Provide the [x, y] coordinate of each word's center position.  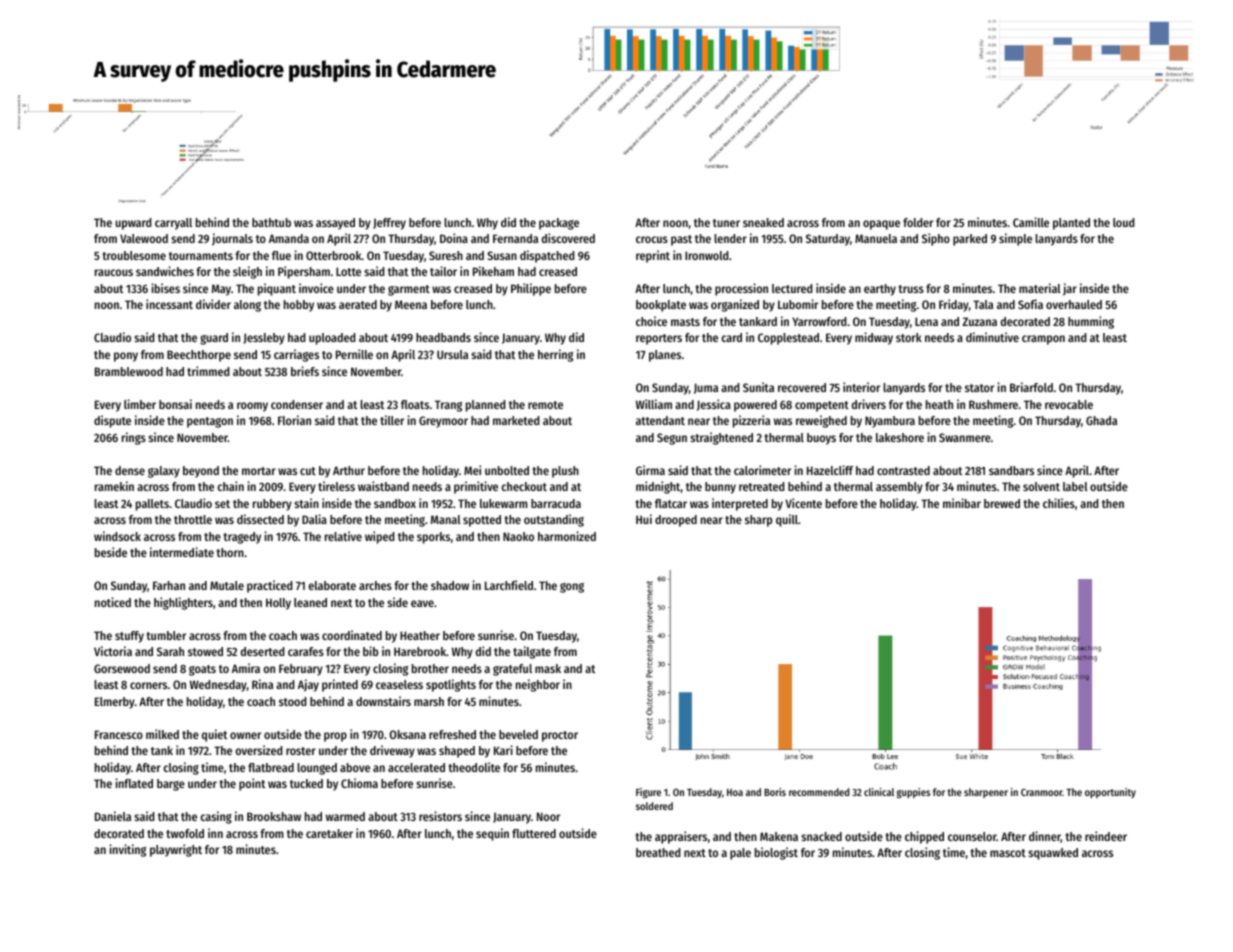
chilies [1059, 503]
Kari [503, 750]
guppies [913, 793]
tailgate [532, 652]
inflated [134, 783]
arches [375, 585]
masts [685, 322]
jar [1070, 289]
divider [213, 304]
